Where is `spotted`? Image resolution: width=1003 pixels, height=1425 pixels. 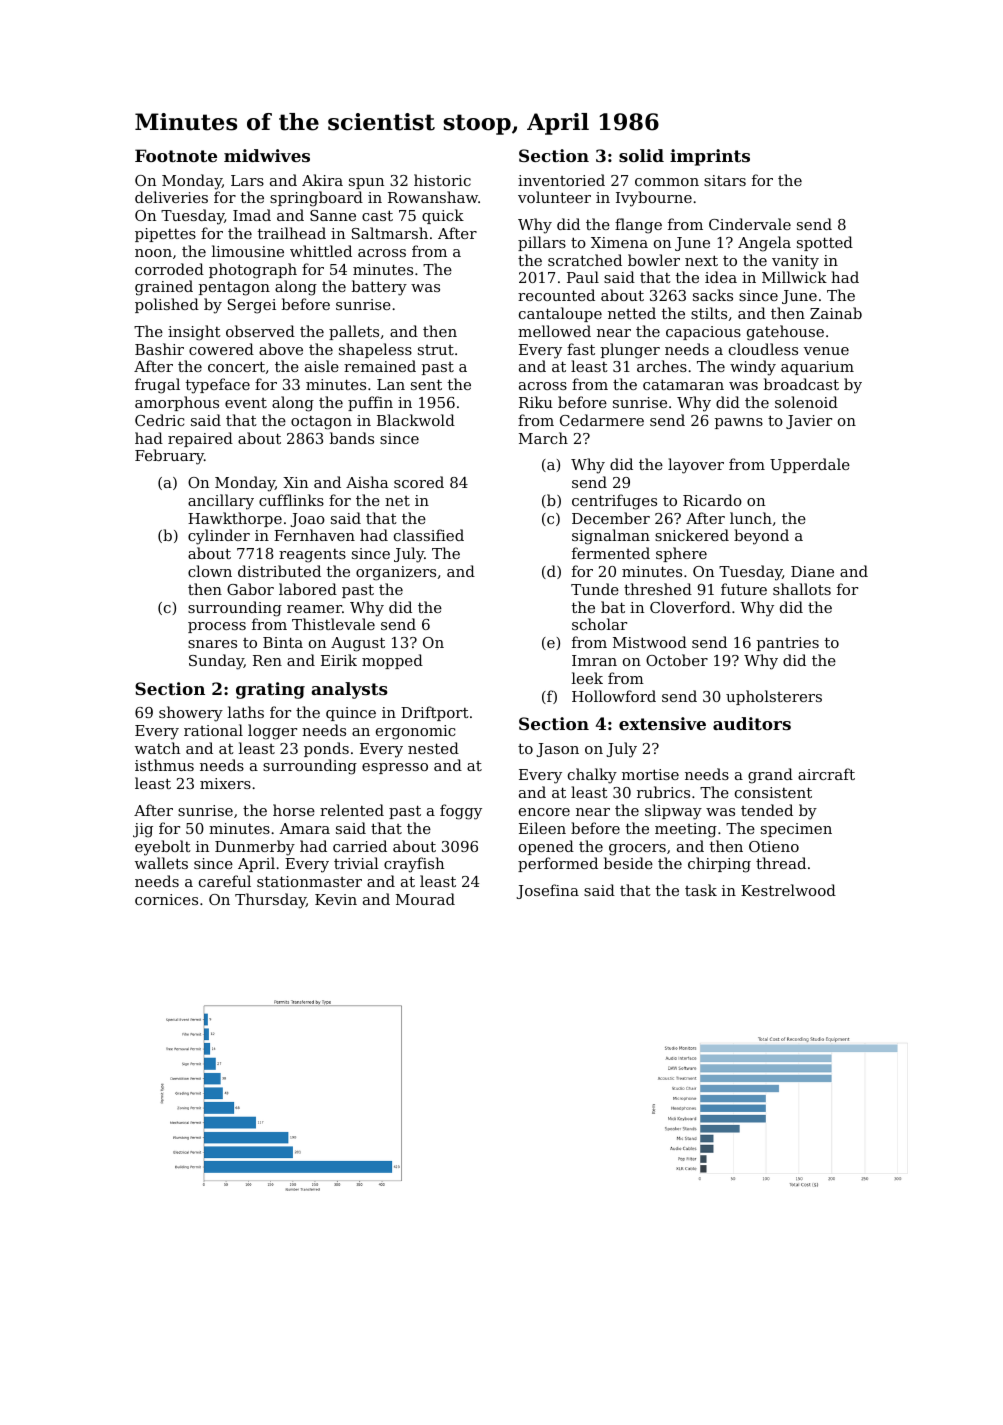
spotted is located at coordinates (825, 243).
